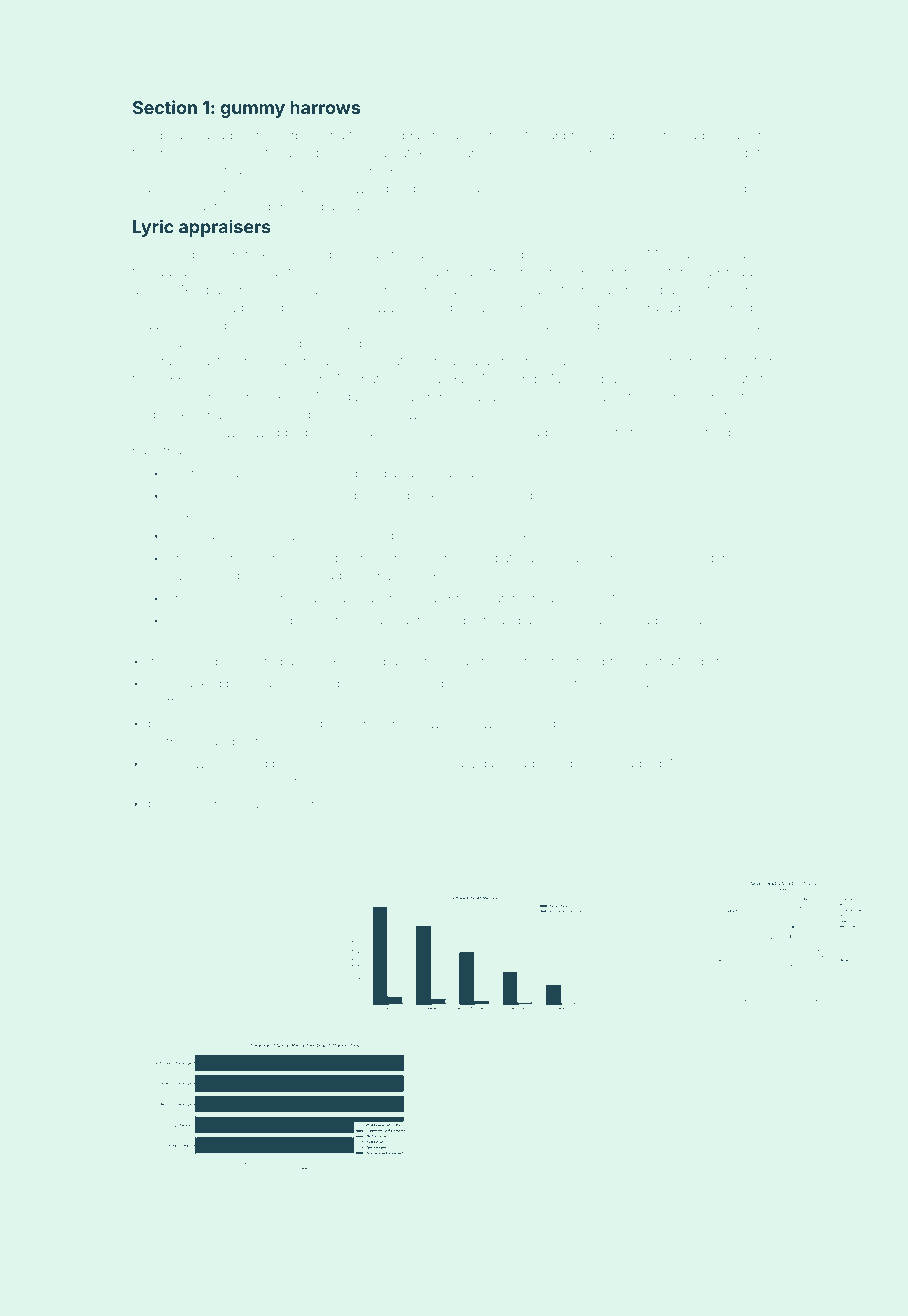 The width and height of the screenshot is (908, 1316). I want to click on unlocked, so click(637, 379).
